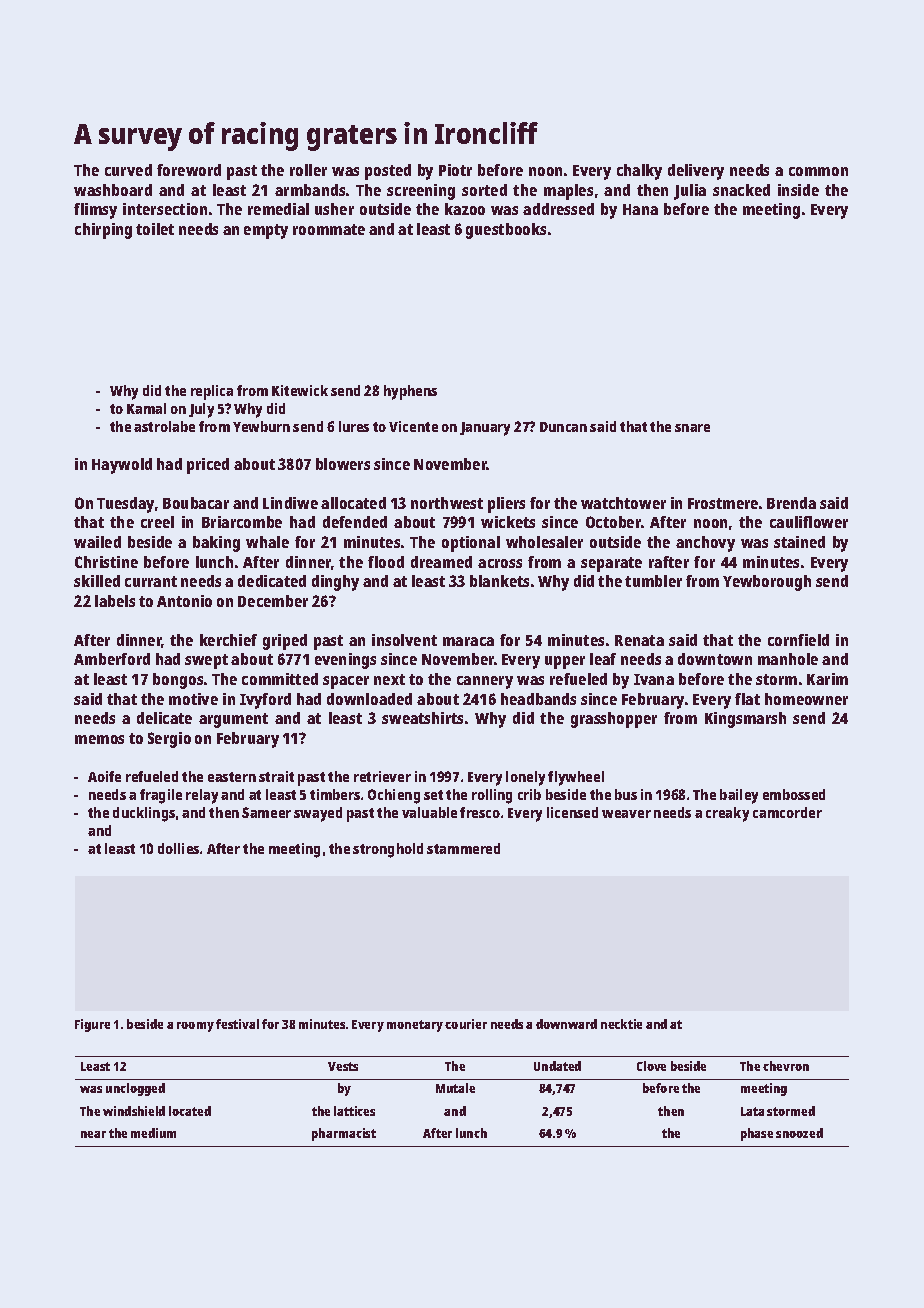  I want to click on medium, so click(153, 1133).
